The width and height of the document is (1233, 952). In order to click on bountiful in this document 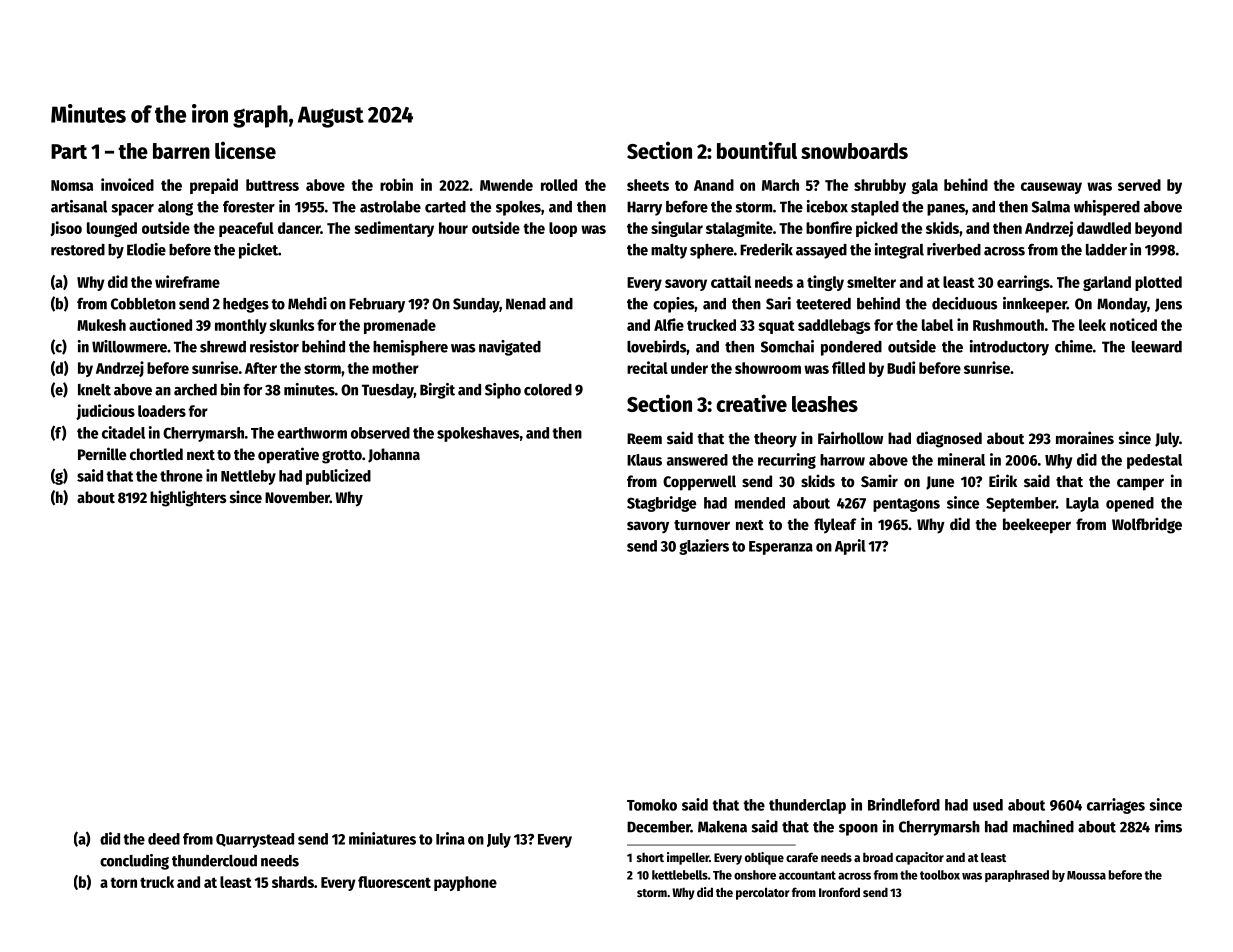, I will do `click(757, 150)`.
